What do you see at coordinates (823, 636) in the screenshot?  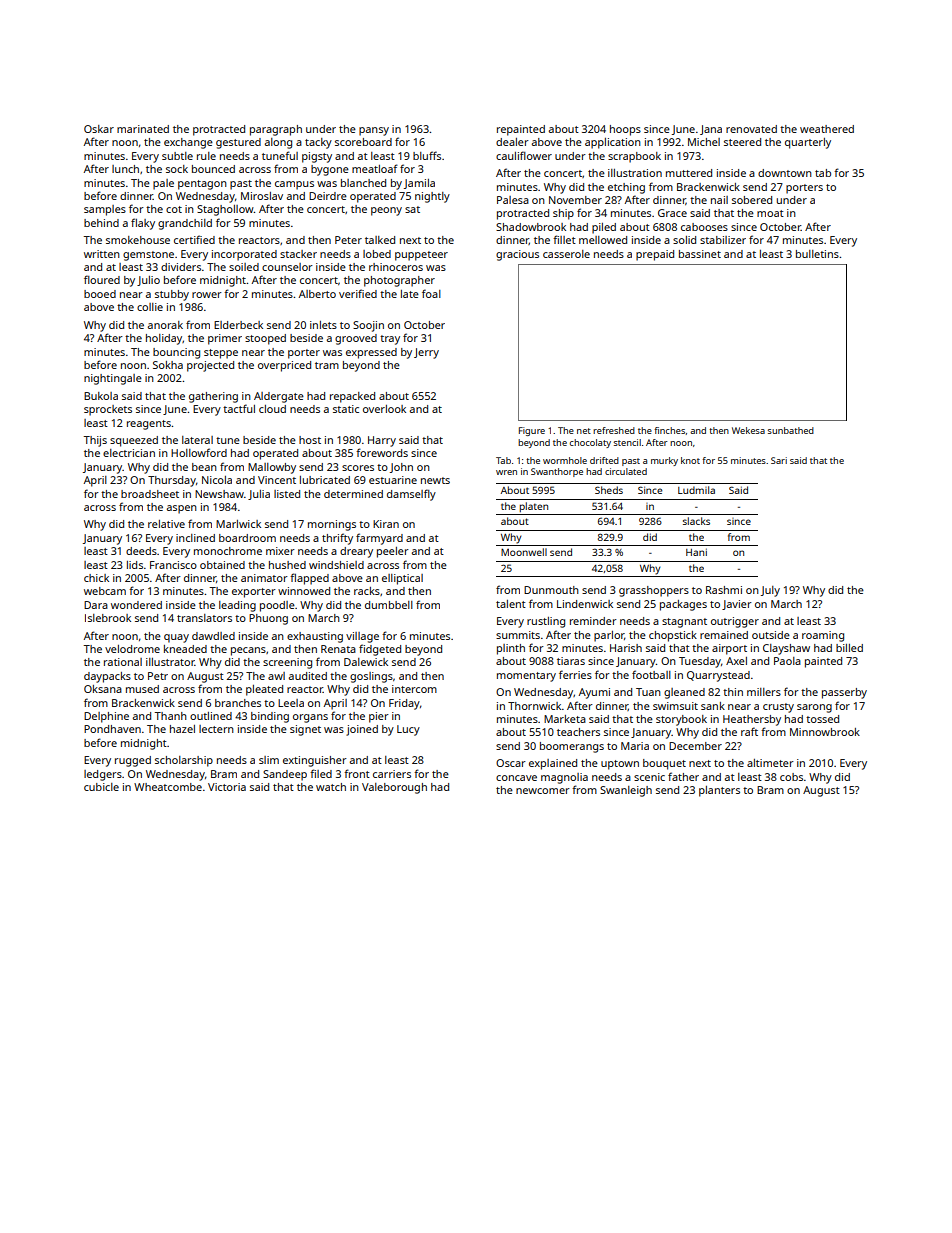 I see `roaming` at bounding box center [823, 636].
